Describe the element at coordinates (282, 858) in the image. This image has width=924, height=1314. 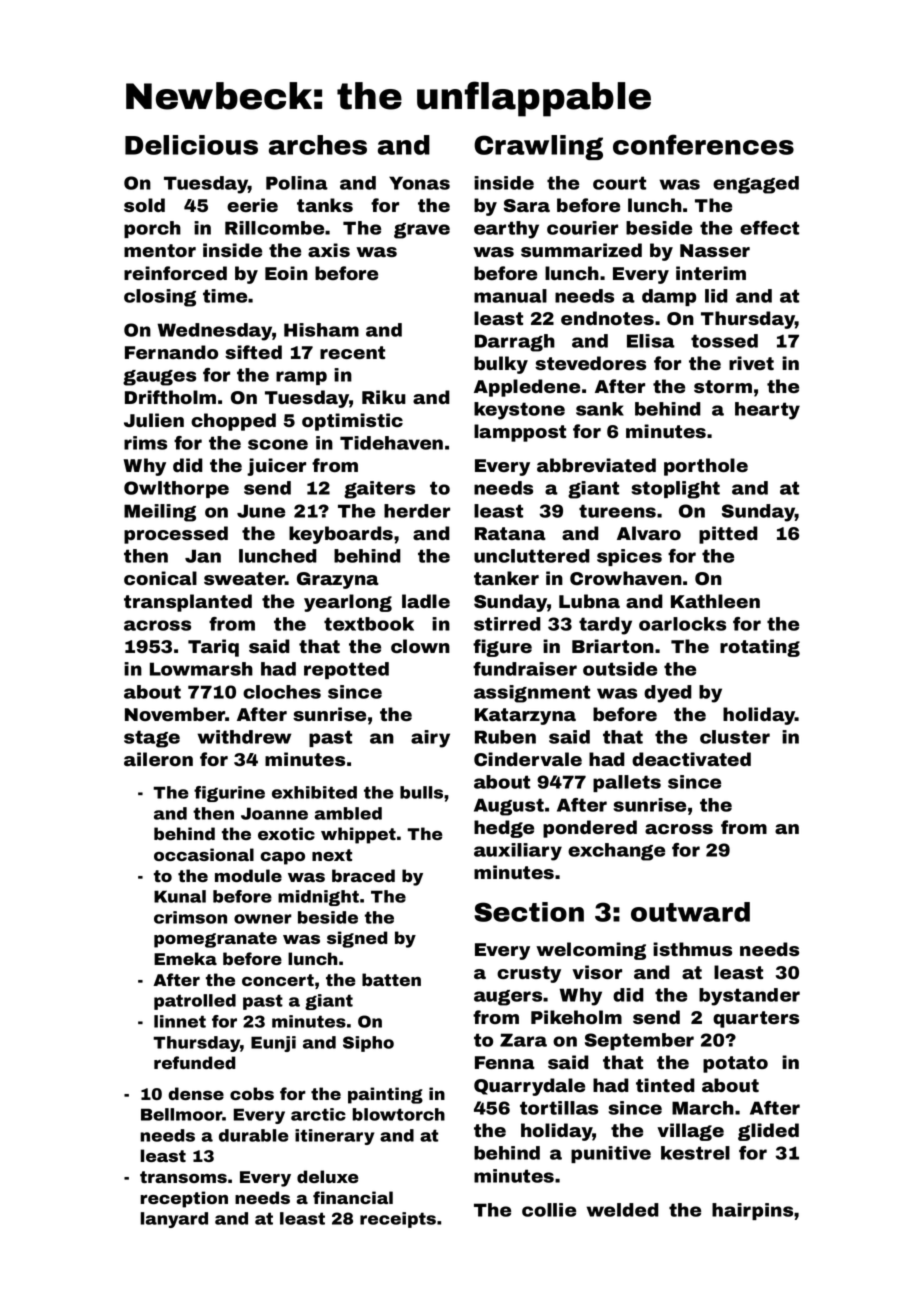
I see `capo` at that location.
